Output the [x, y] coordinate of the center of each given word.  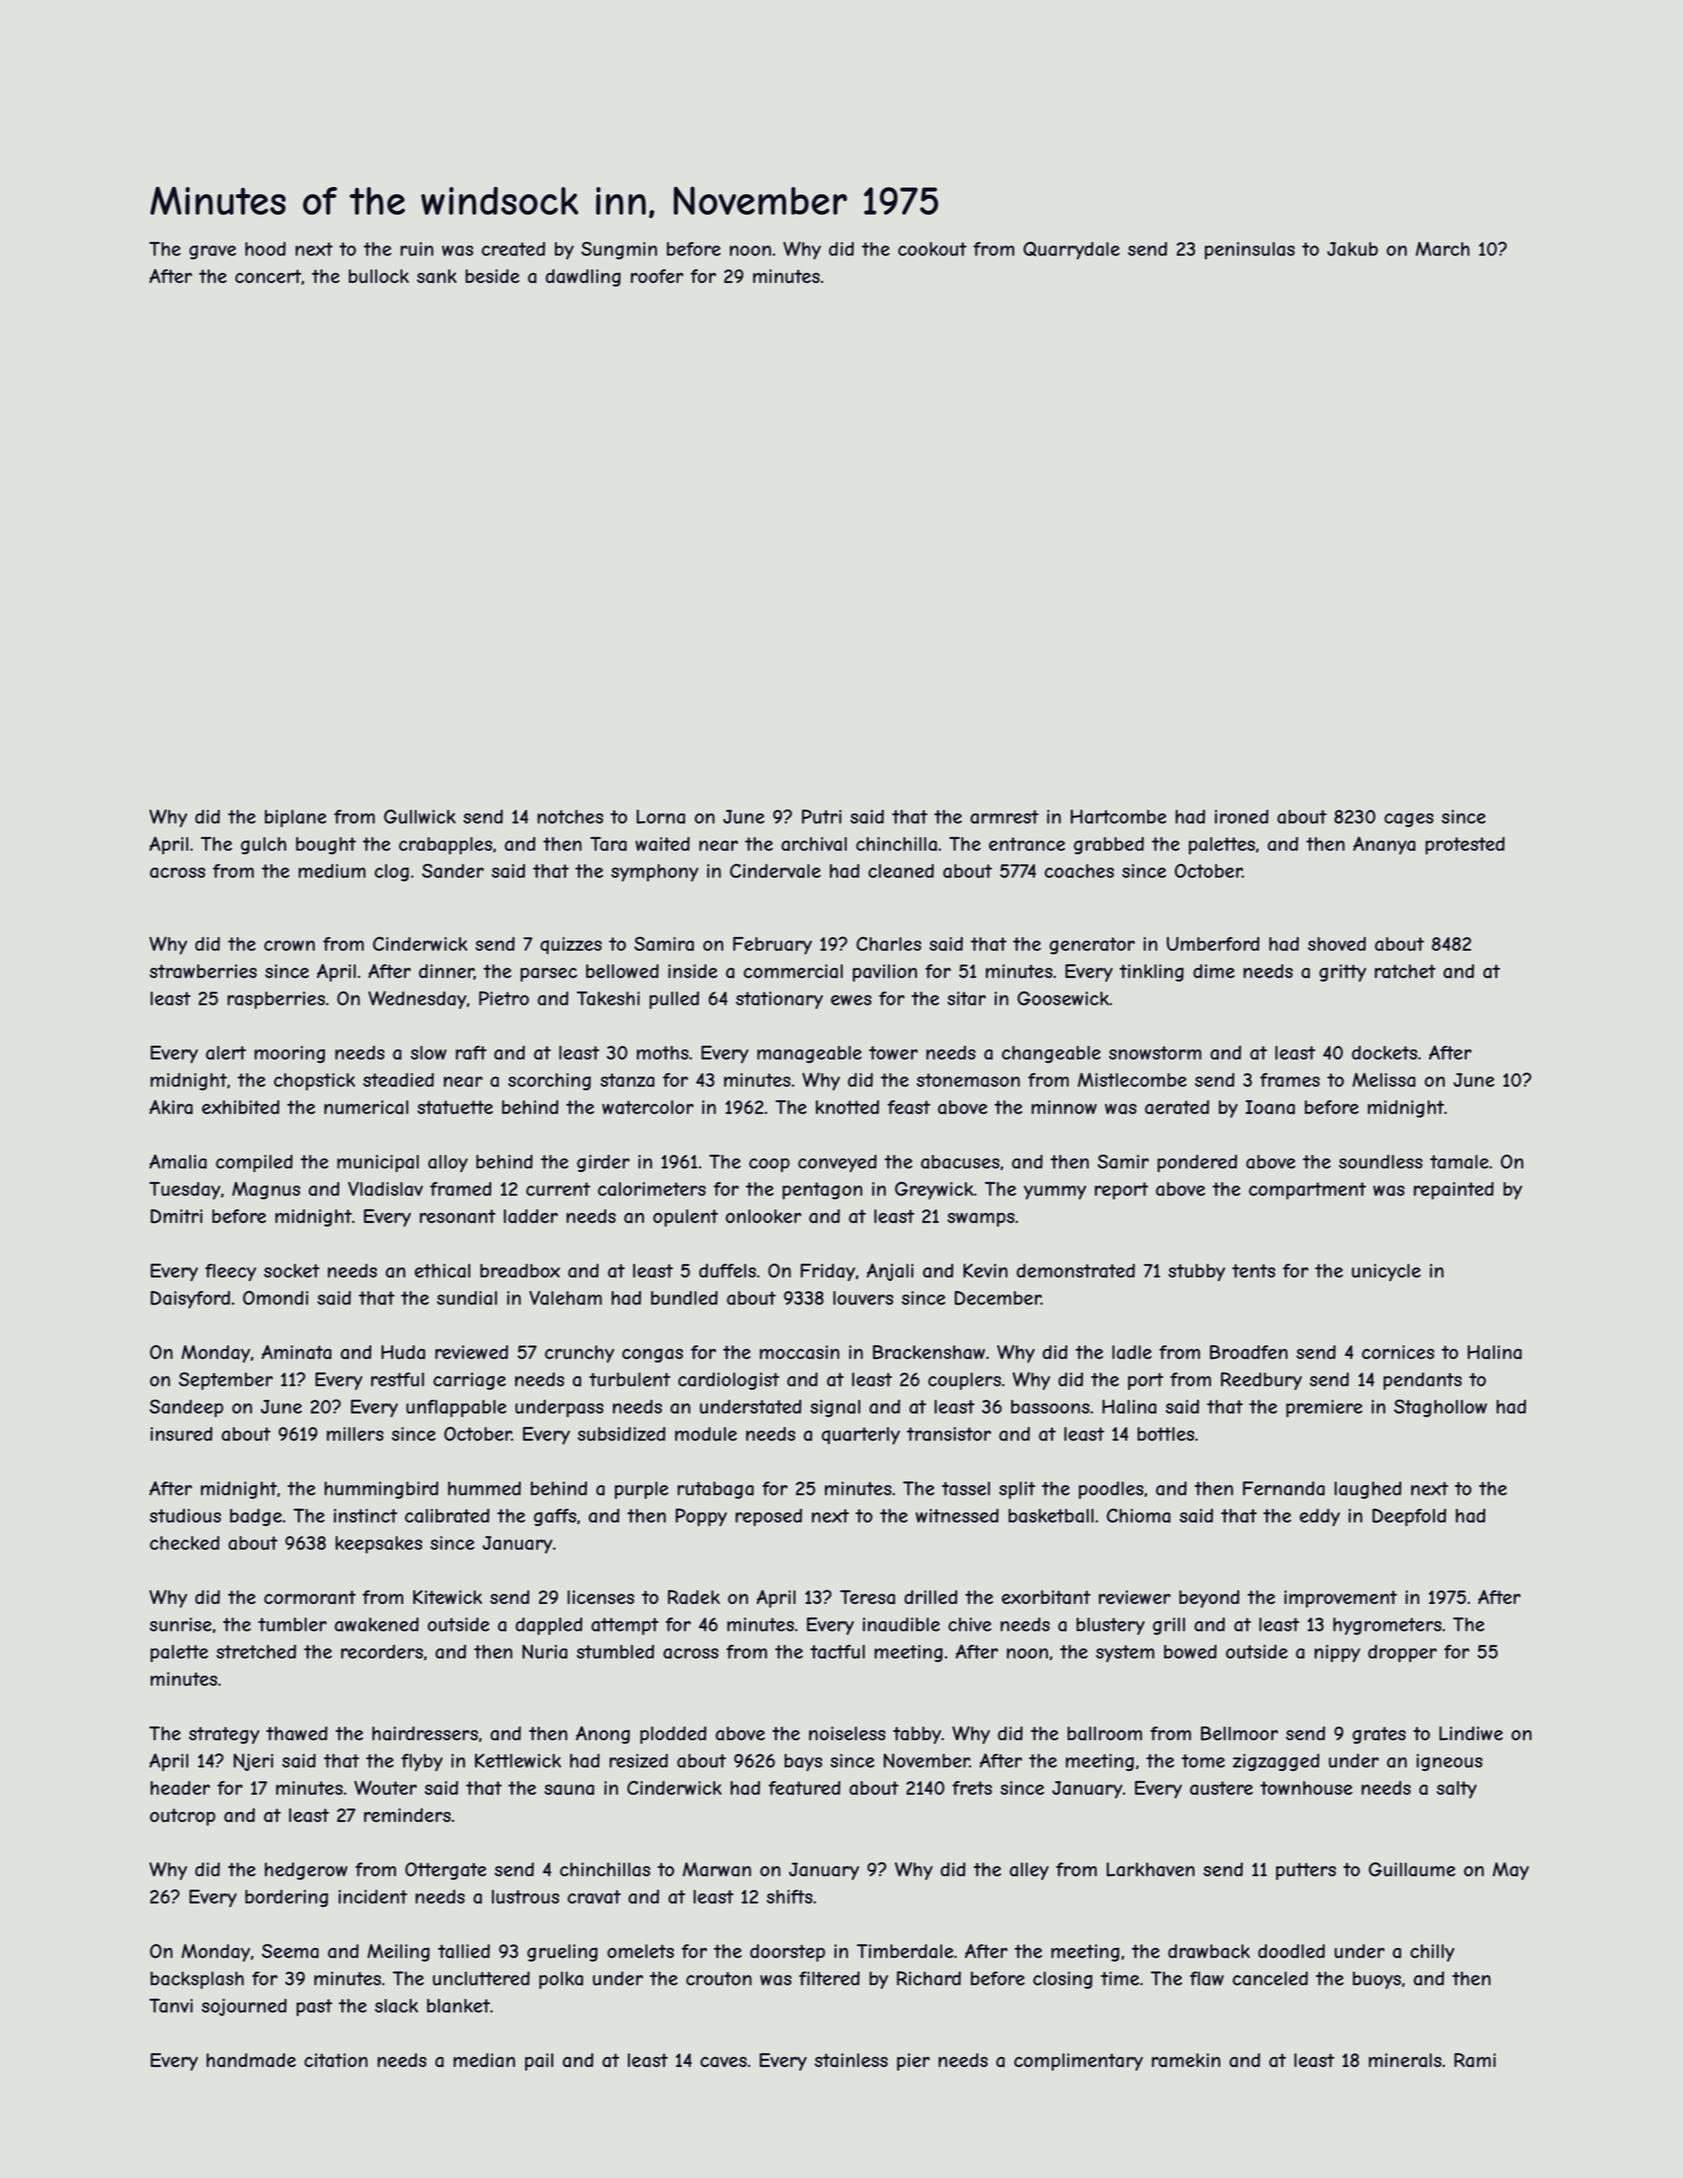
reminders [407, 1815]
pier [913, 2062]
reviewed [471, 1352]
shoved [1337, 944]
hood [265, 249]
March [1443, 249]
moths [663, 1053]
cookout [932, 249]
